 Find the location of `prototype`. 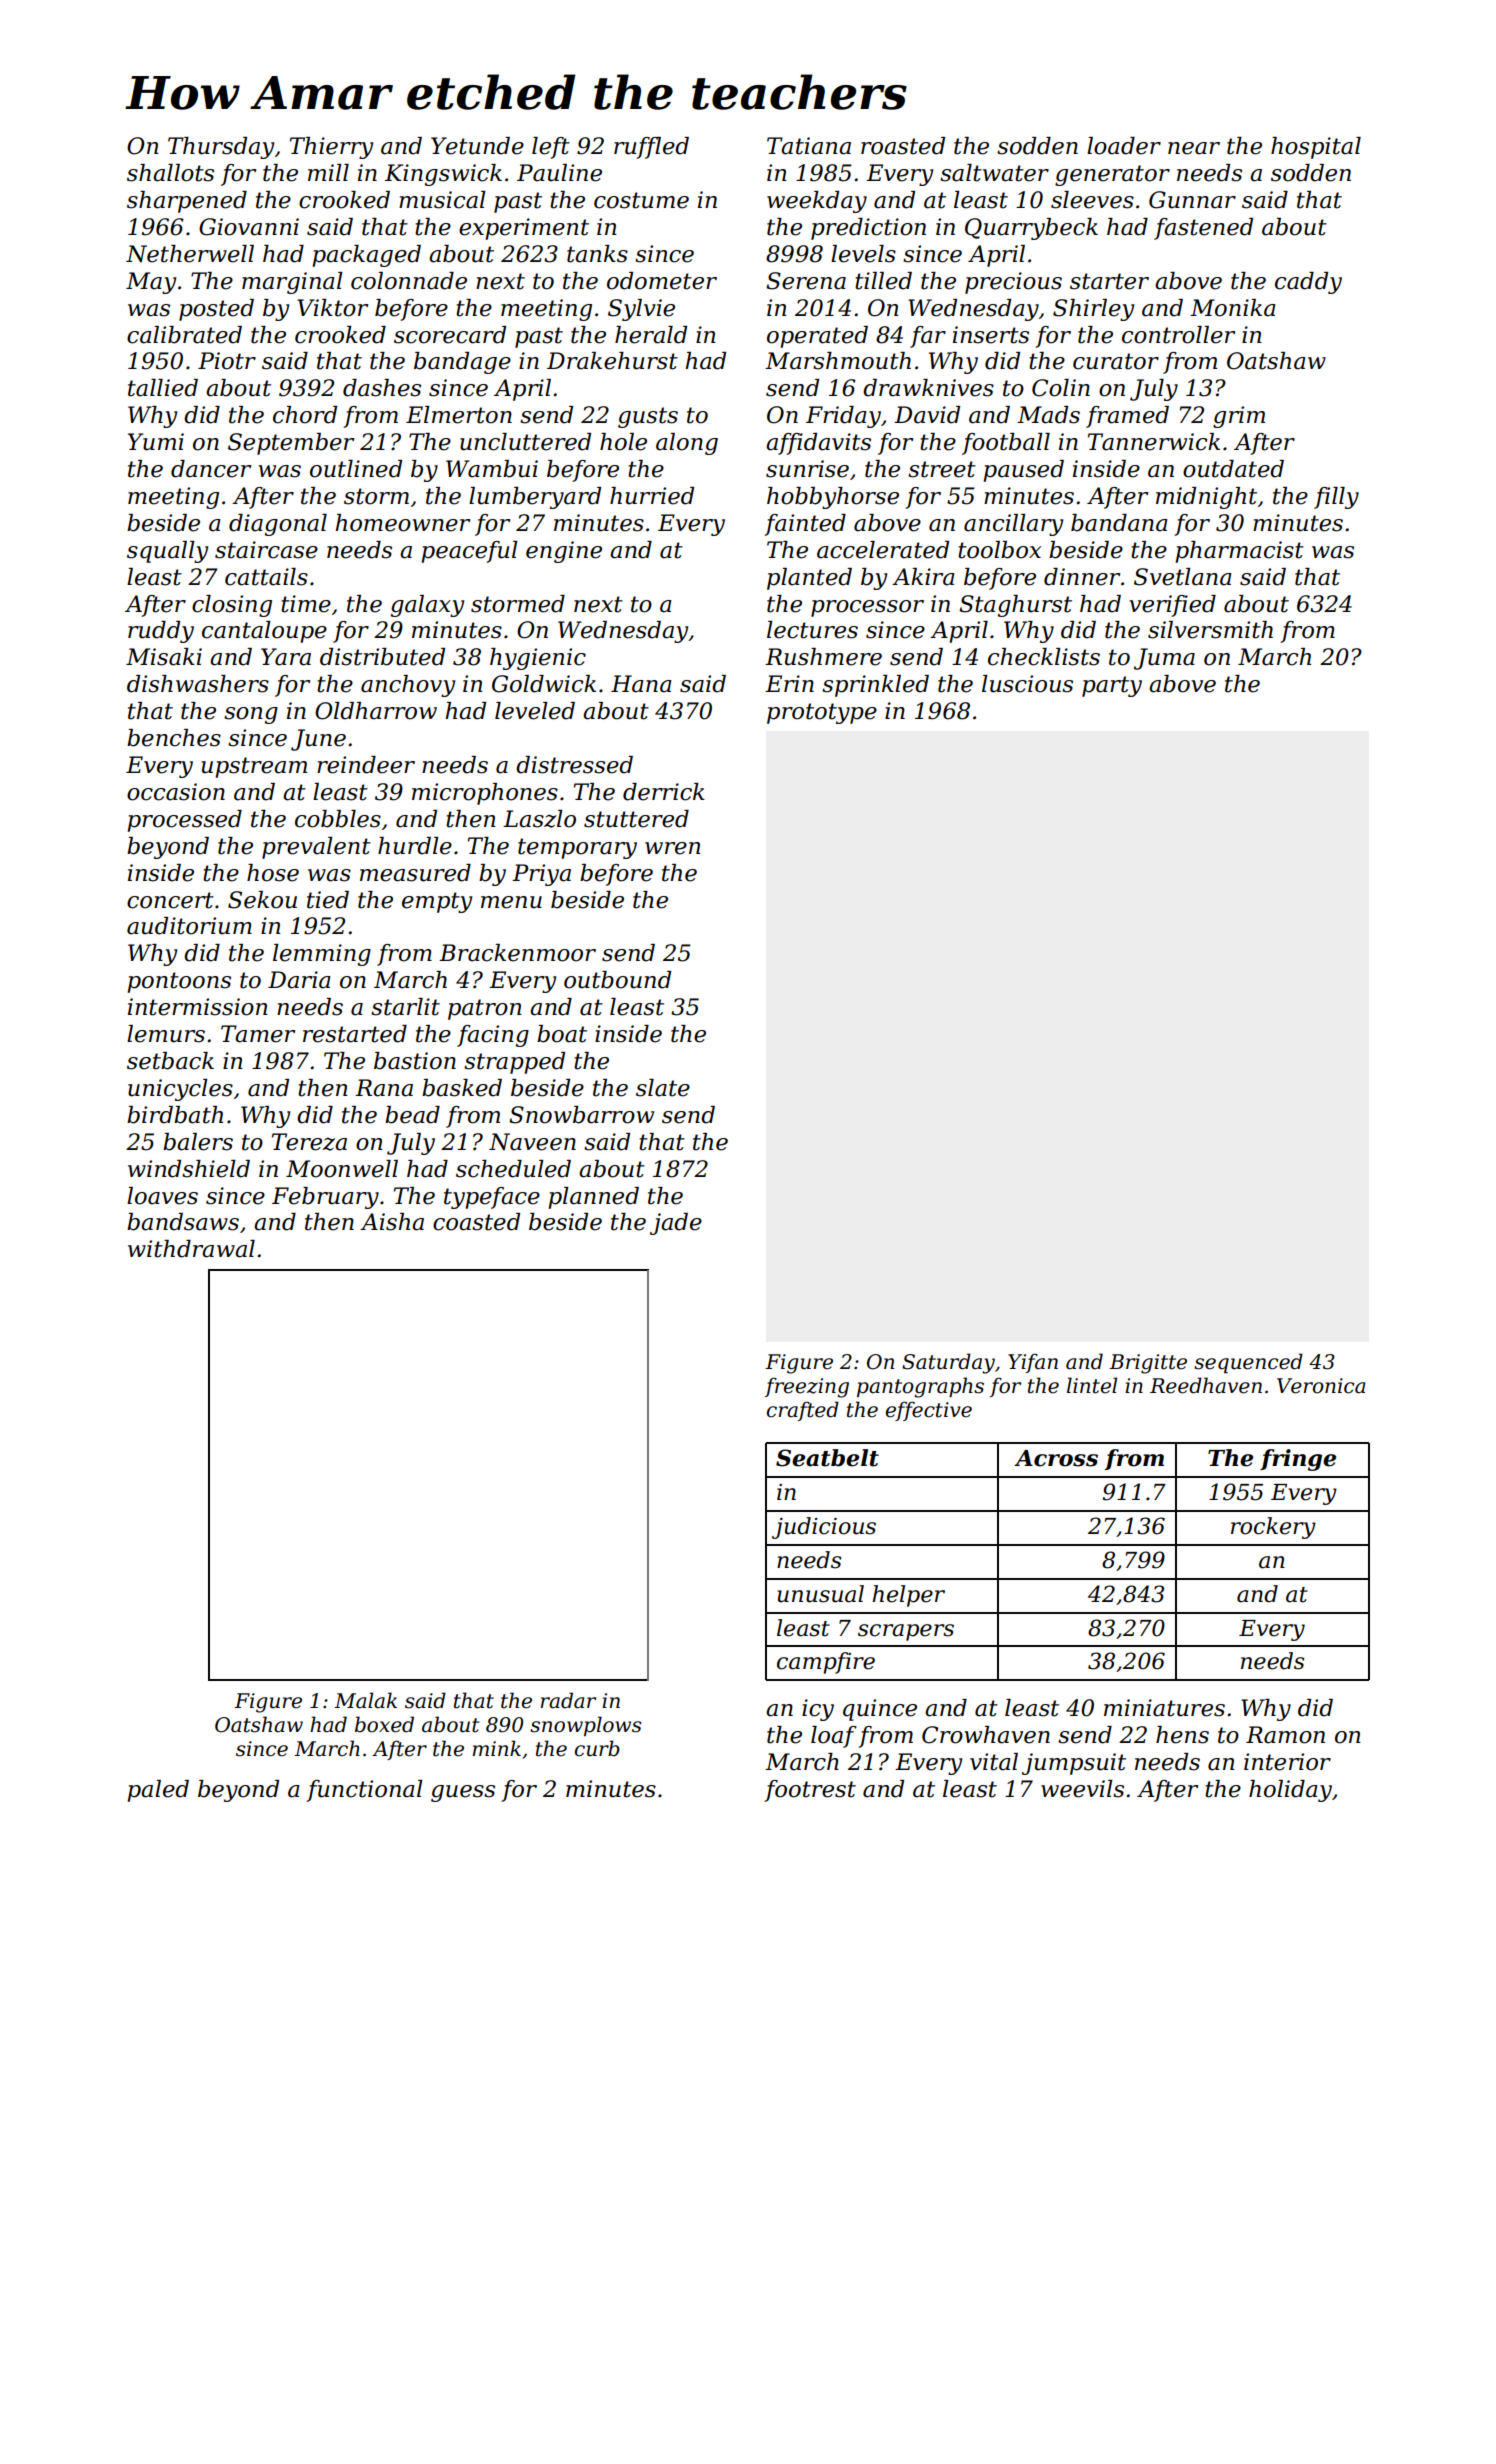

prototype is located at coordinates (822, 713).
